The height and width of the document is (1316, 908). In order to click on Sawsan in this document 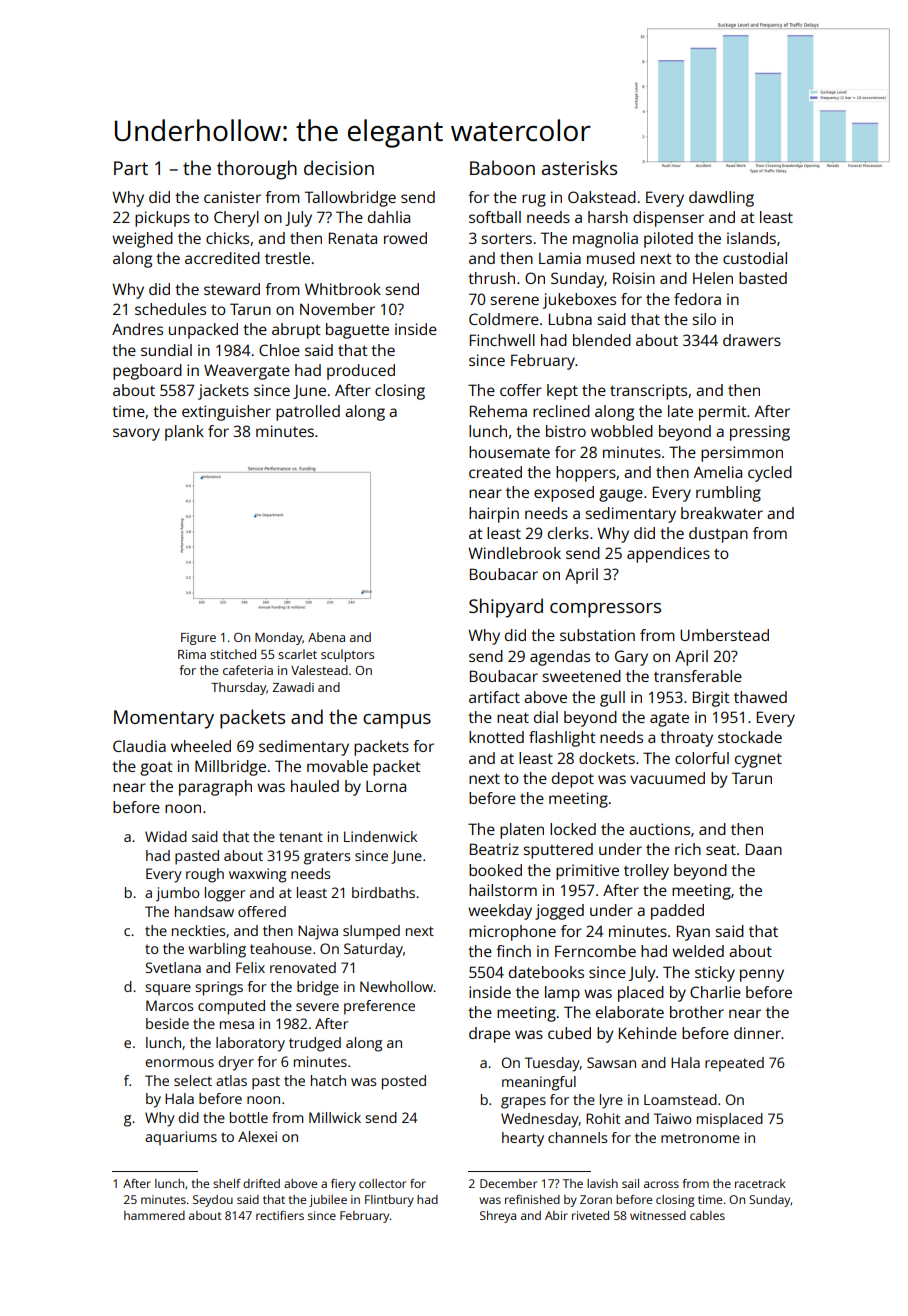, I will do `click(611, 1062)`.
